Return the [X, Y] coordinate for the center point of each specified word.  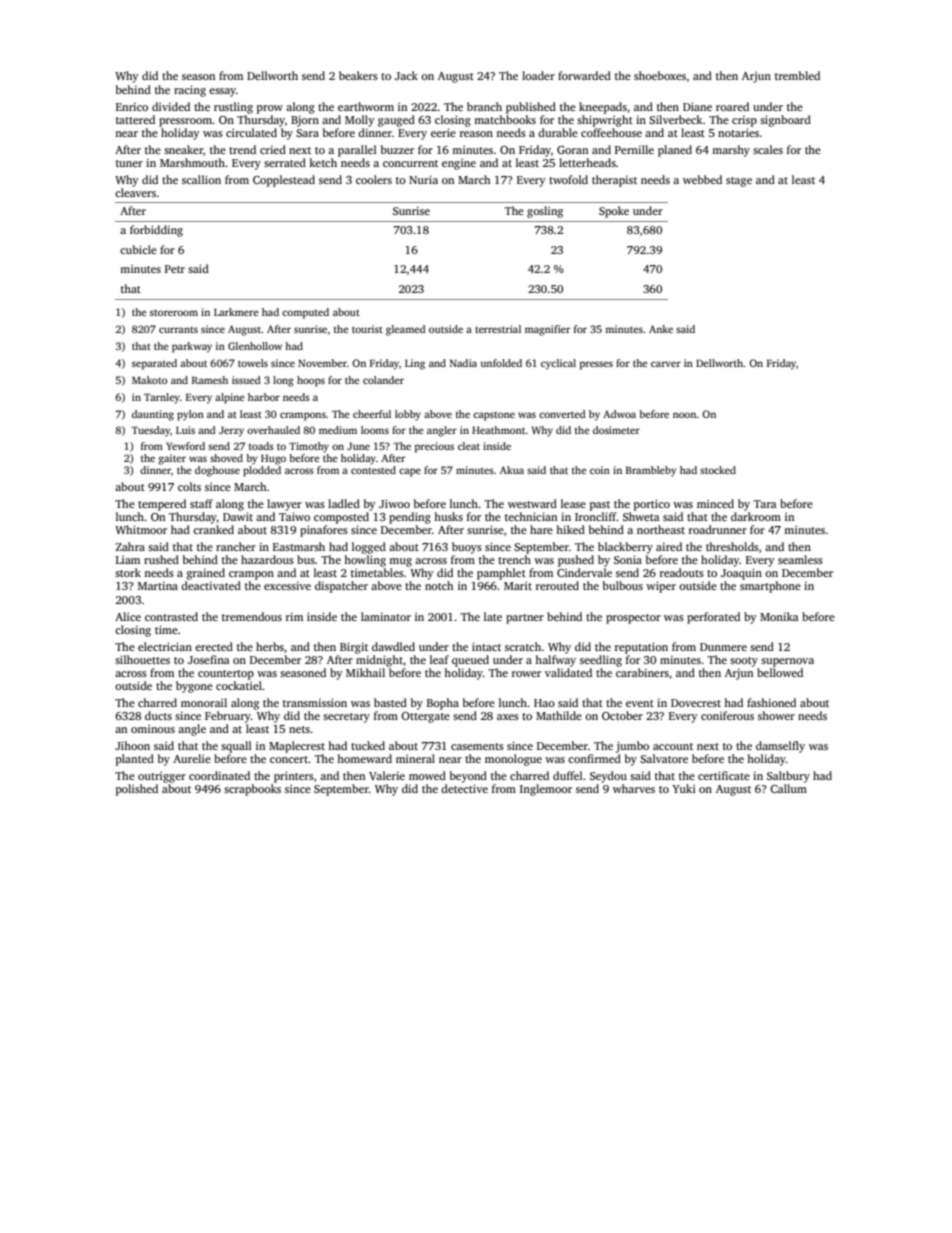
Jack [406, 75]
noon [685, 415]
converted [562, 414]
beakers [358, 75]
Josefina [209, 659]
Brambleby [651, 471]
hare [541, 529]
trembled [797, 75]
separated [154, 364]
